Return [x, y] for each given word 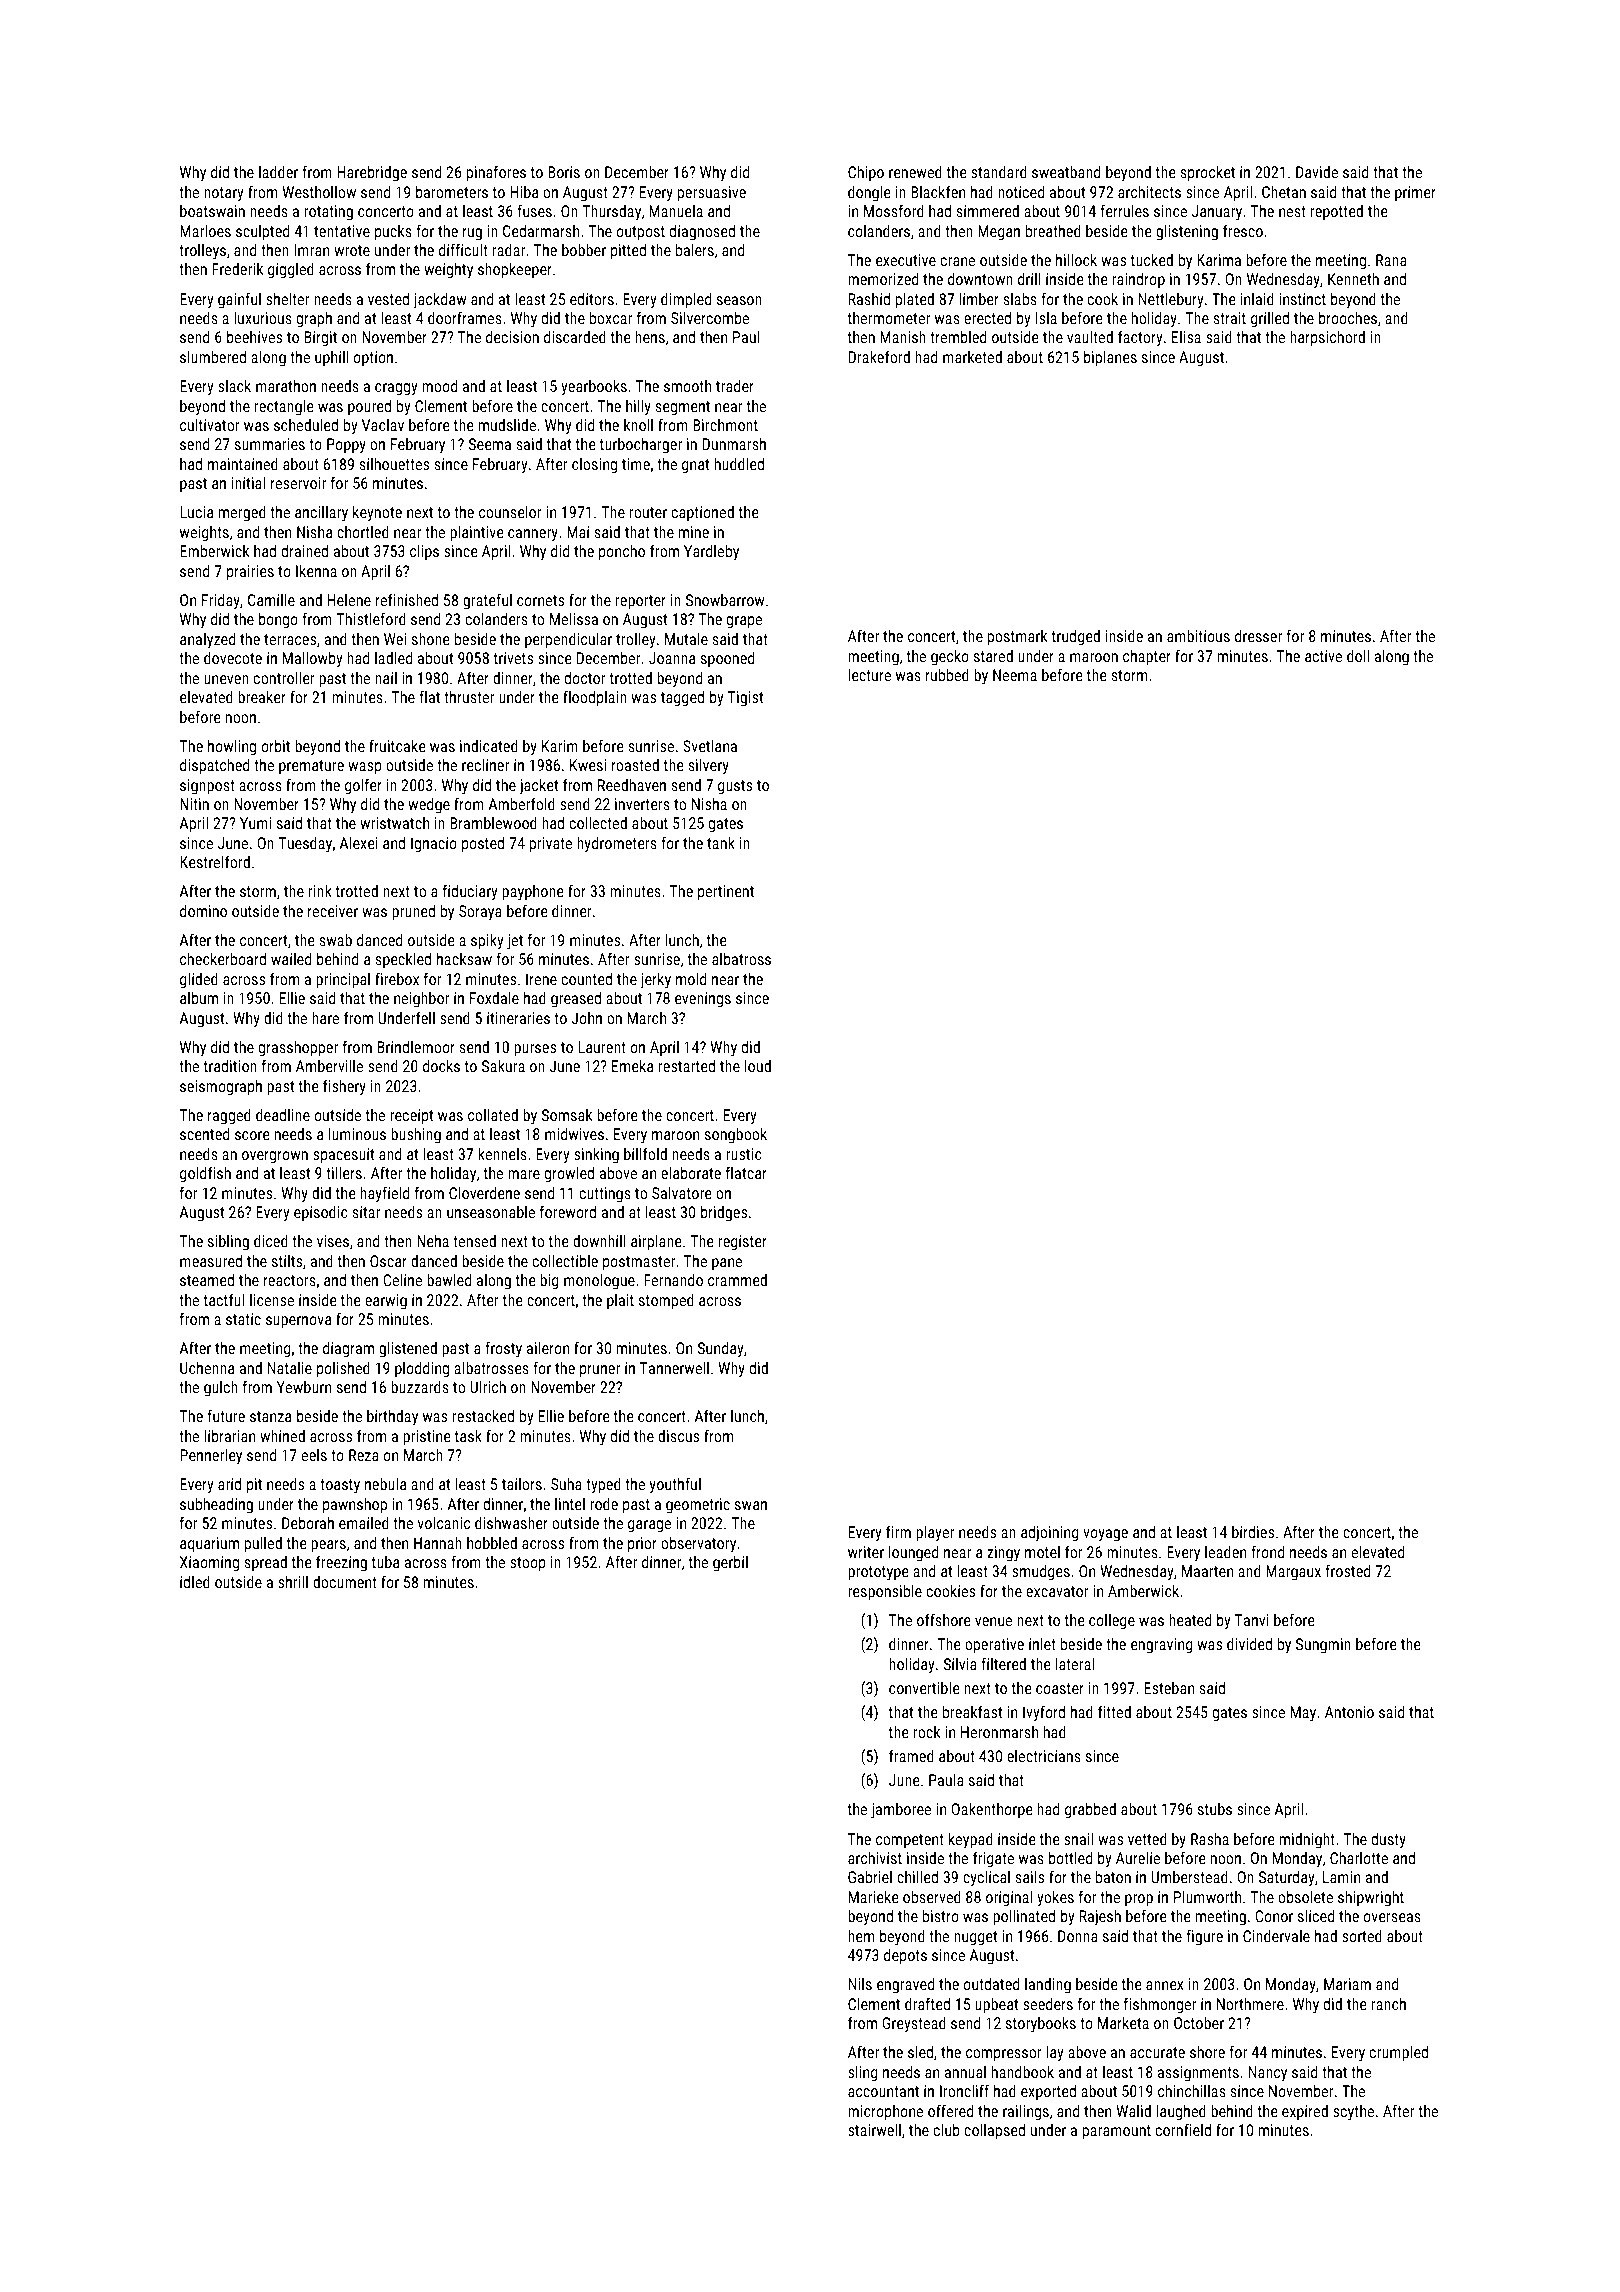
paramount [1117, 2132]
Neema [1015, 675]
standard [999, 172]
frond [1267, 1551]
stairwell [874, 2129]
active [1323, 656]
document [345, 1582]
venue [993, 1621]
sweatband [1066, 171]
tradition [230, 1066]
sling [863, 2073]
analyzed [207, 640]
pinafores [496, 173]
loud [758, 1065]
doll [1358, 655]
